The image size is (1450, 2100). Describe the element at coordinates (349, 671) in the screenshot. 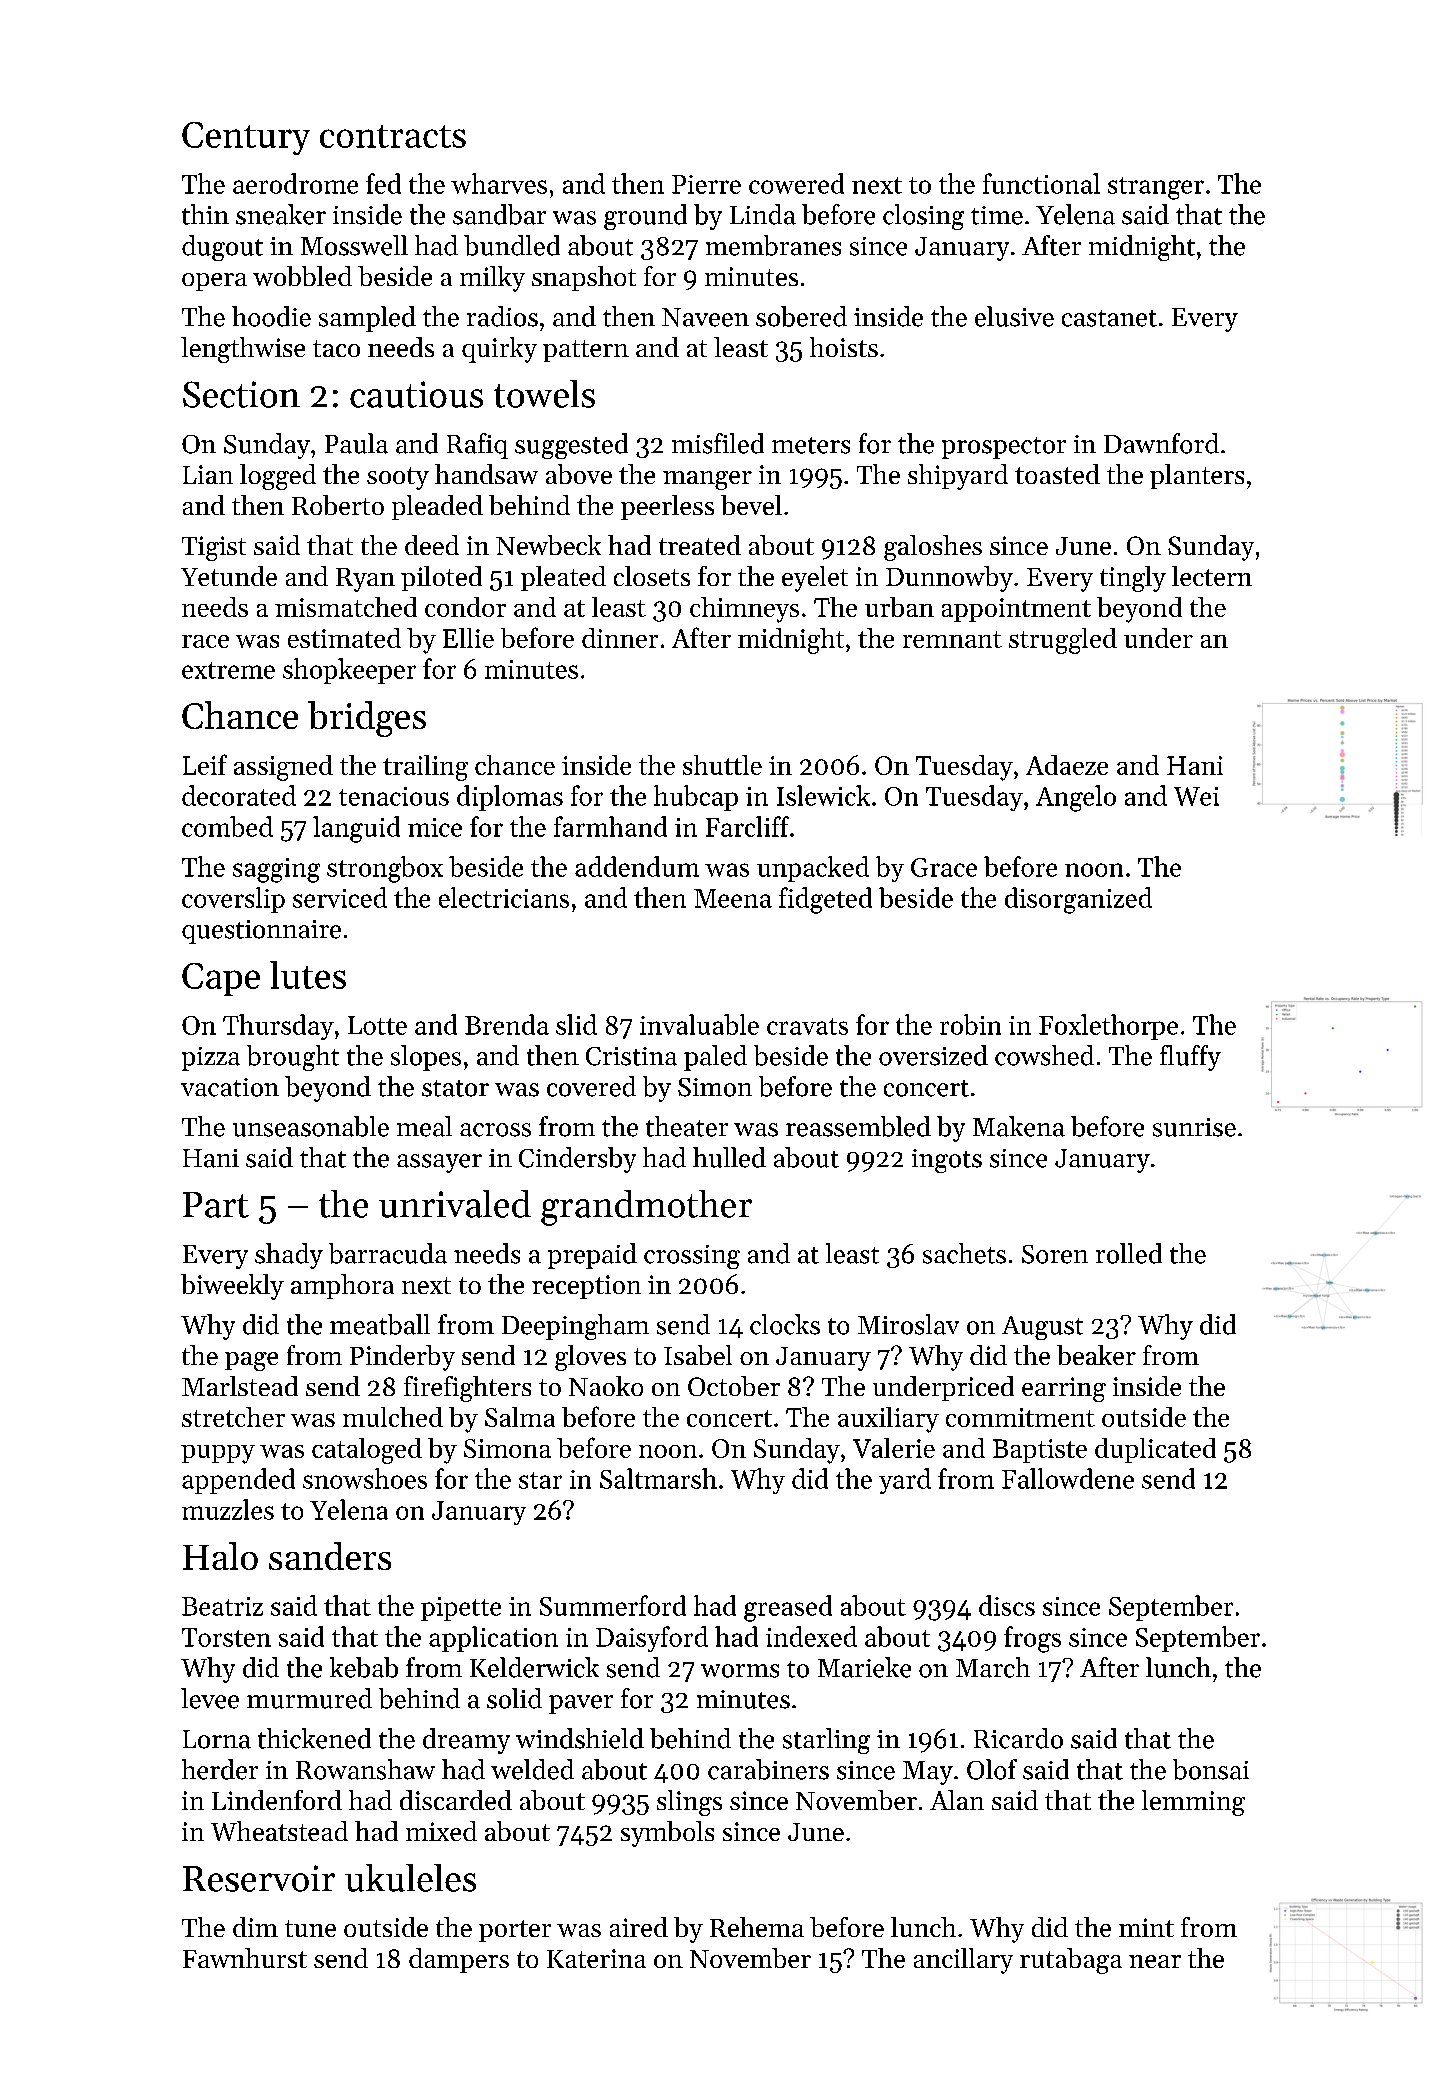

I see `shopkeeper` at that location.
